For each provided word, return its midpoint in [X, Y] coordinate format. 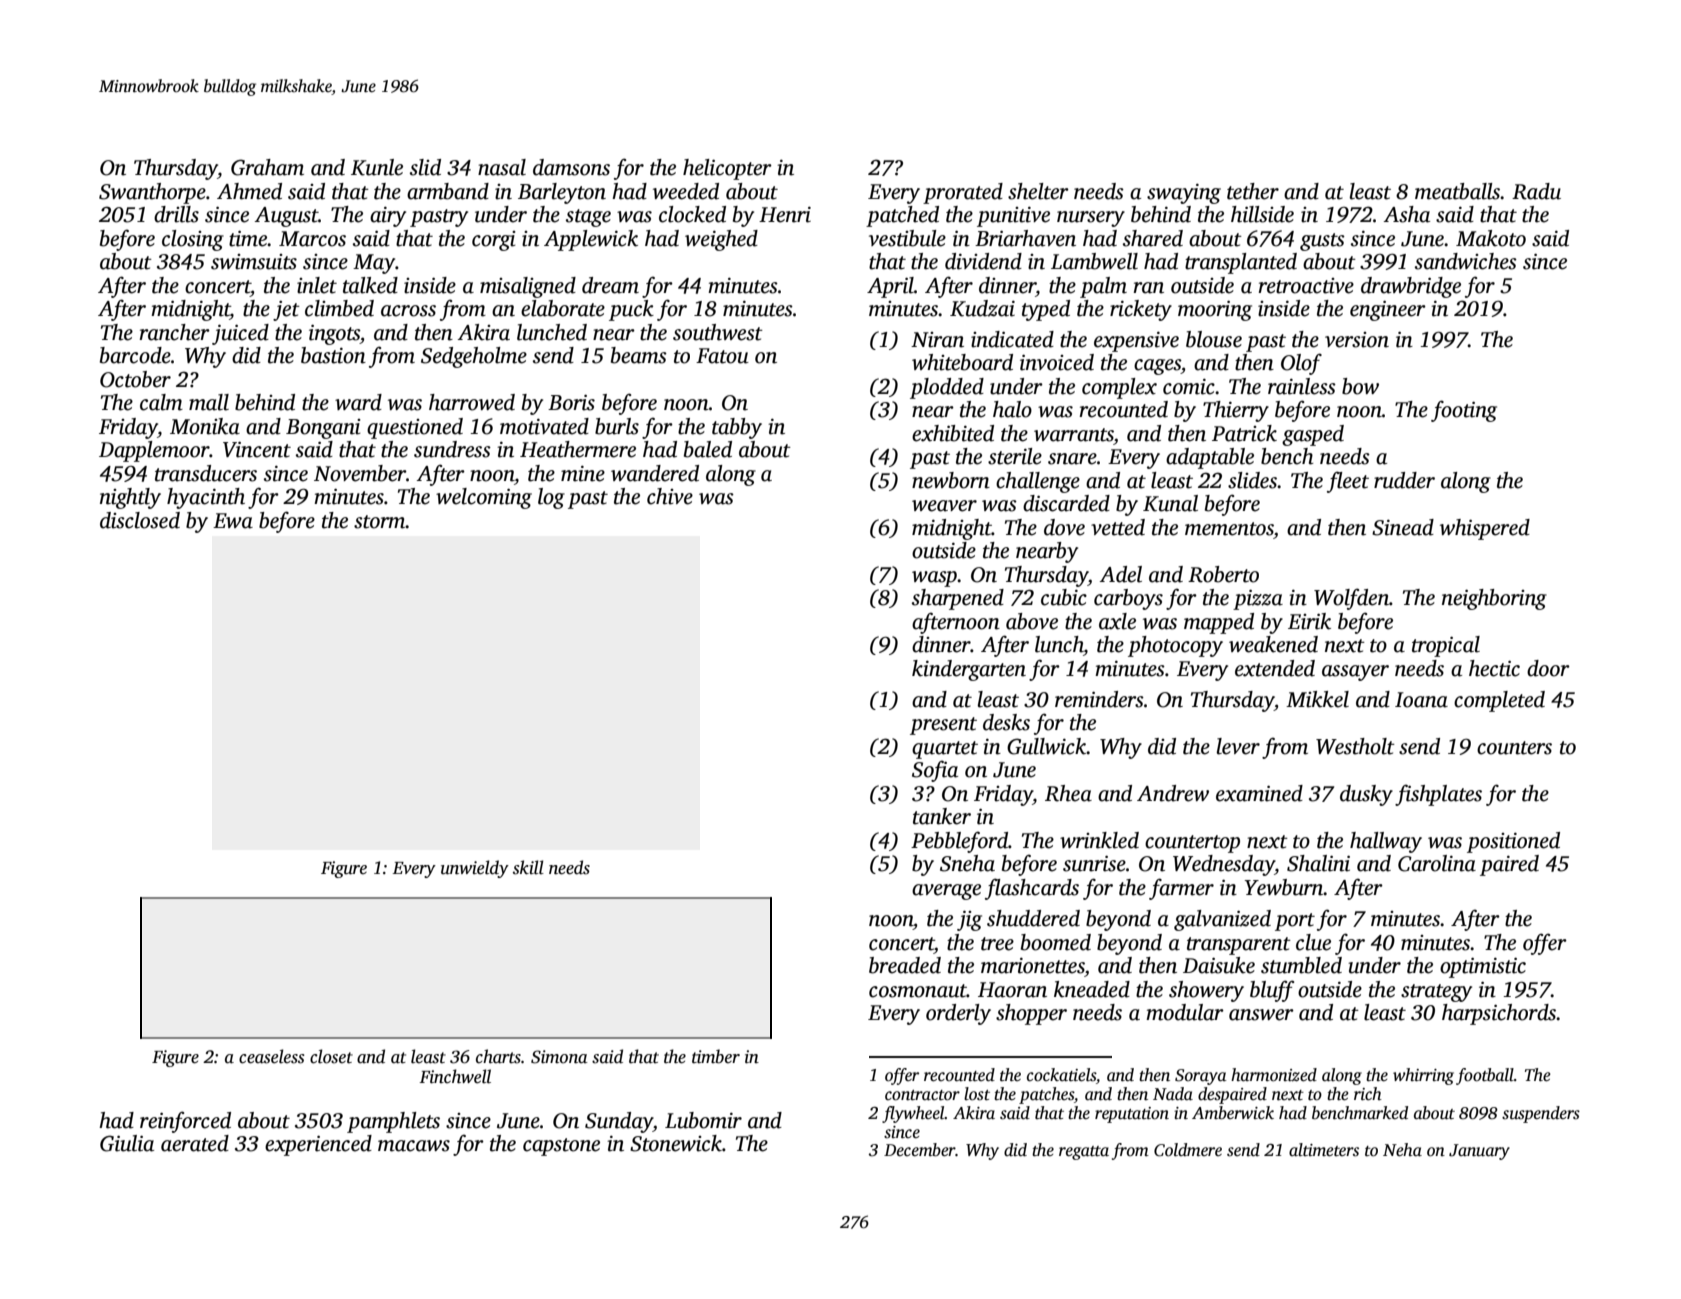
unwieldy [475, 869]
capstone [561, 1147]
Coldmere [1188, 1150]
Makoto [1491, 238]
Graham [267, 167]
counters [1514, 748]
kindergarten [969, 670]
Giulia [127, 1143]
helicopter [727, 169]
